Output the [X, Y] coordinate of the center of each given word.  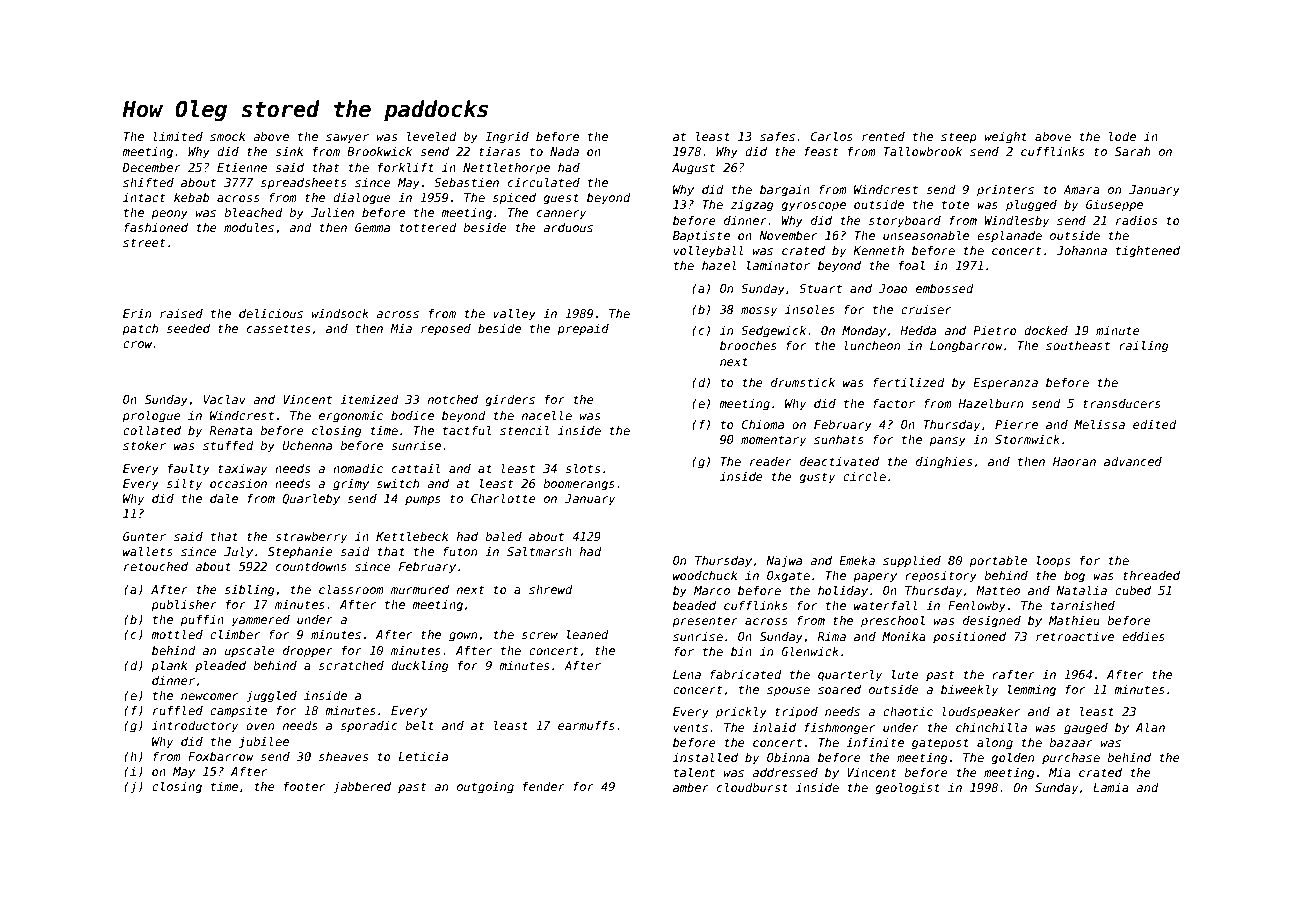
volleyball [709, 252]
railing [1144, 347]
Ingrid [507, 138]
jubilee [264, 743]
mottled [177, 634]
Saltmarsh [539, 551]
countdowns [311, 566]
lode [1122, 136]
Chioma [763, 424]
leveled [432, 136]
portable [998, 562]
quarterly [850, 676]
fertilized [909, 382]
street [144, 242]
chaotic [908, 711]
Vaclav [225, 399]
